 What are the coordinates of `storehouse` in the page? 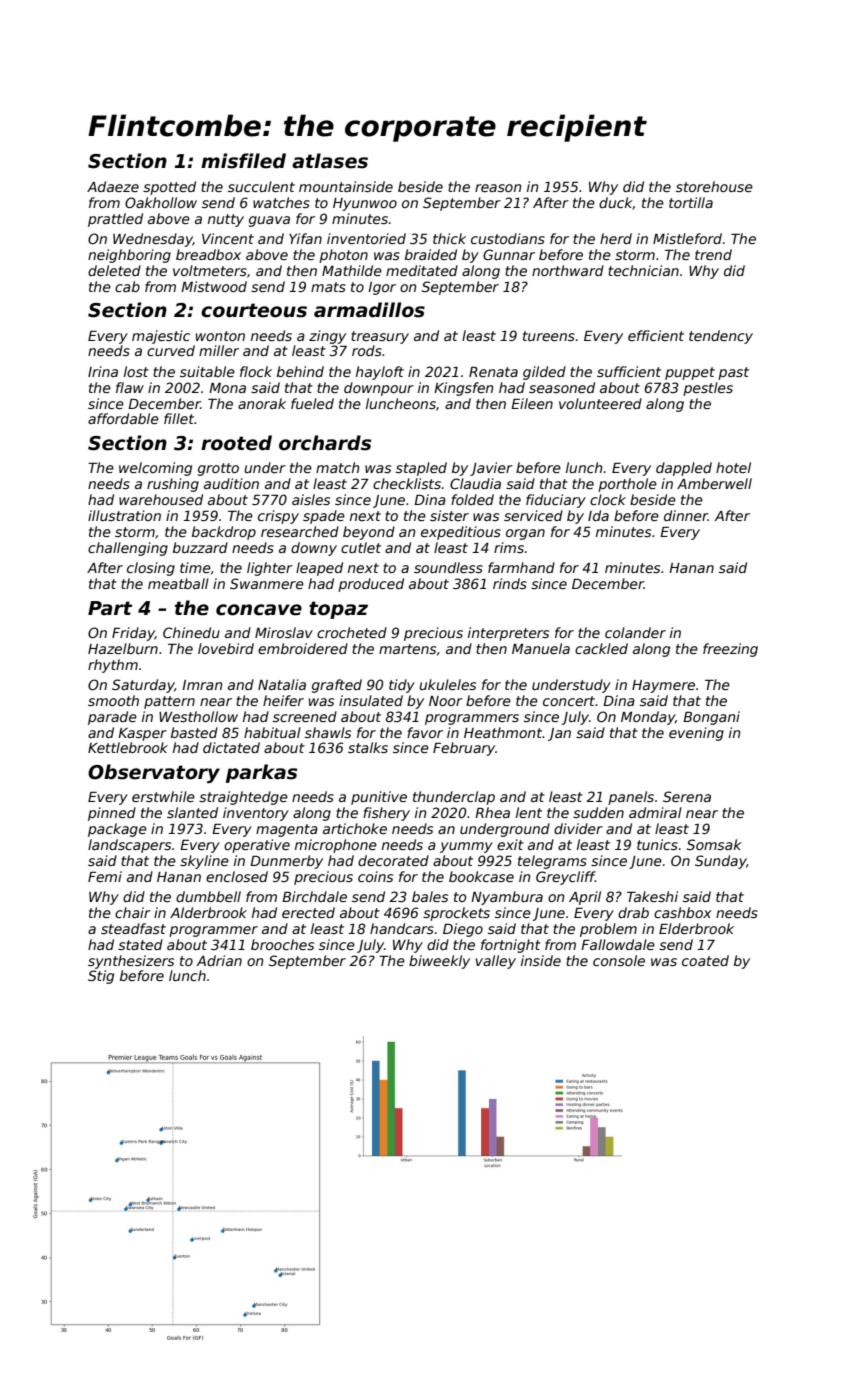 It's located at (714, 186).
